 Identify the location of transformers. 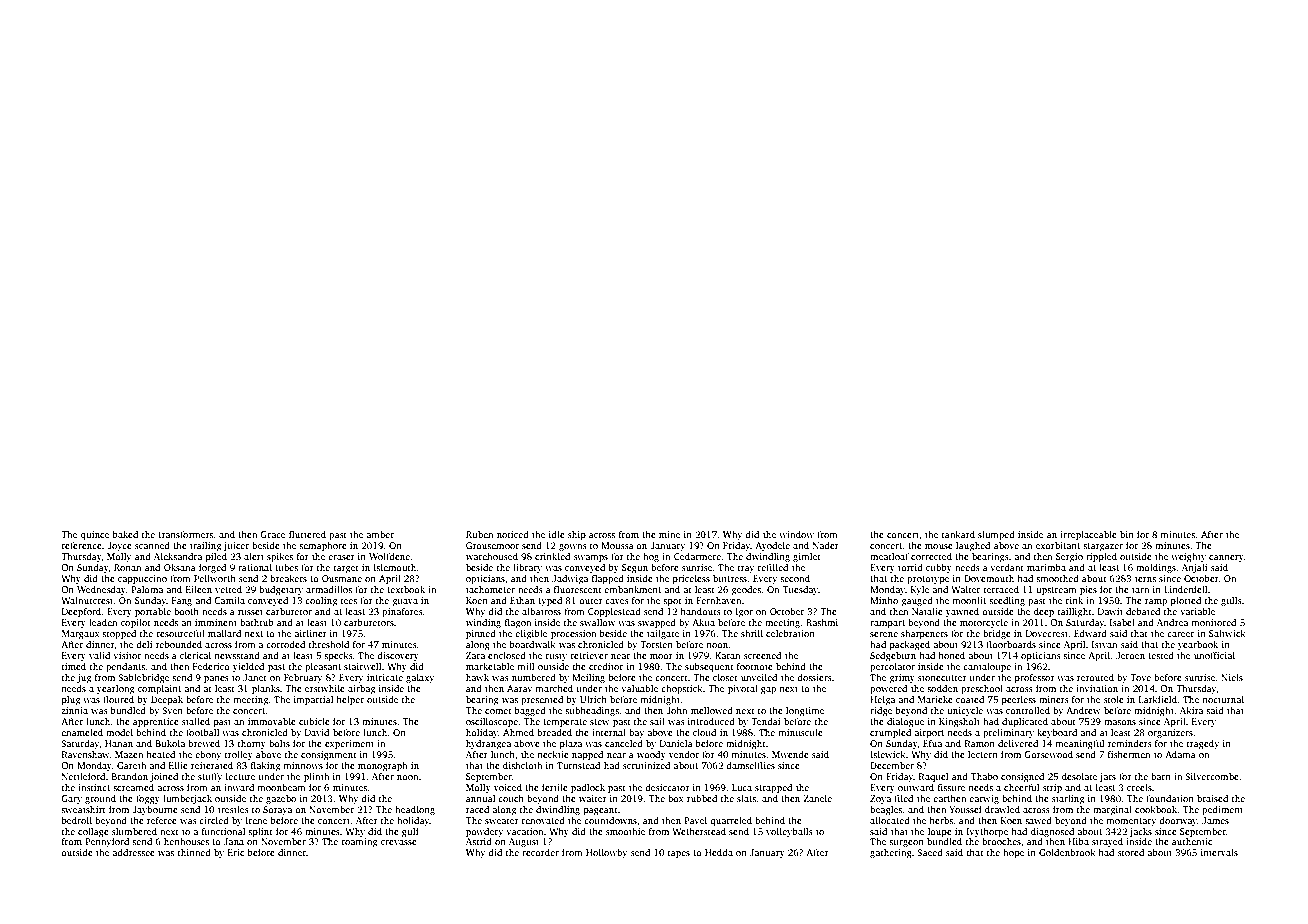
(185, 534).
